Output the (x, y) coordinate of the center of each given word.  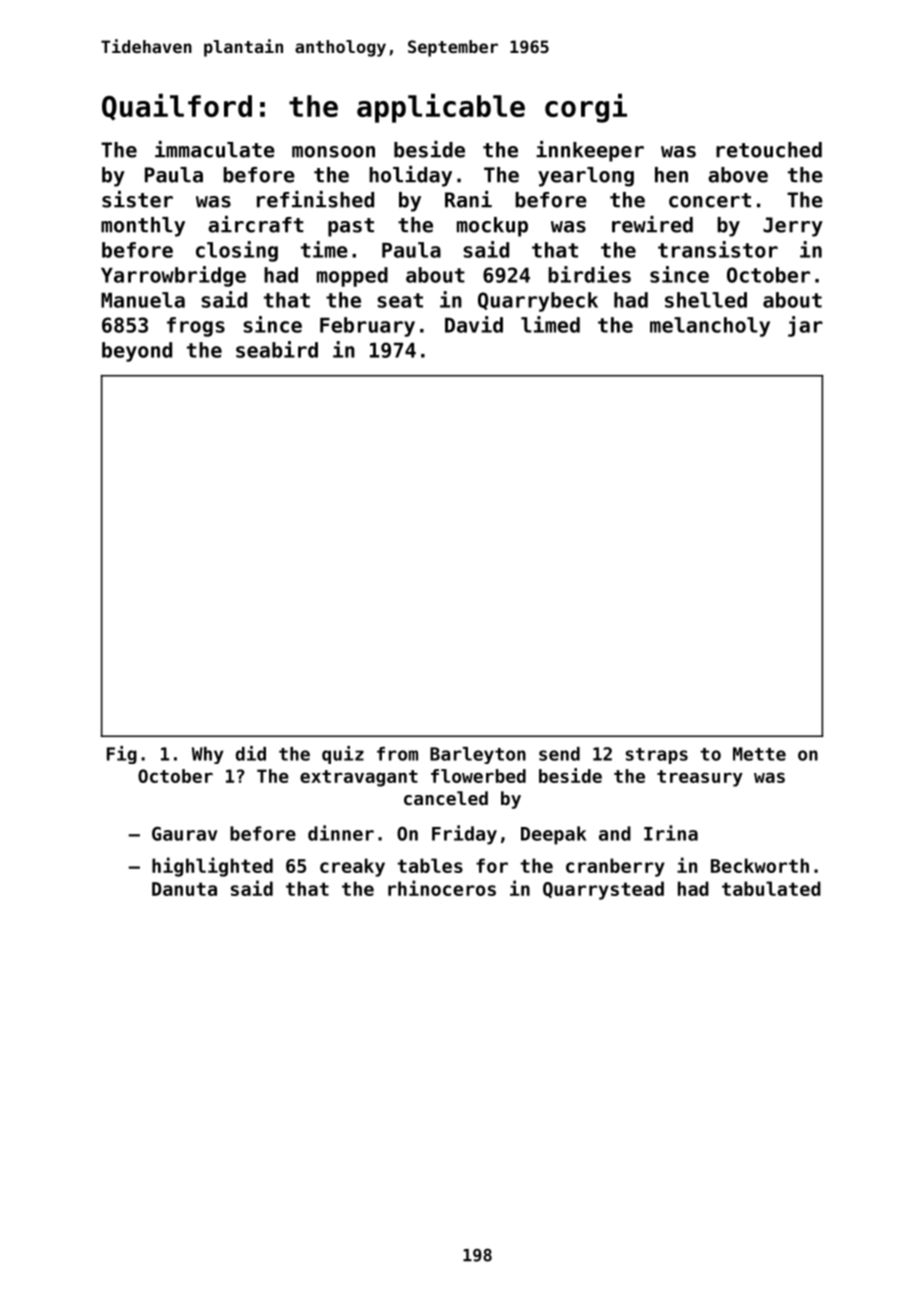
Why (208, 755)
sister (137, 199)
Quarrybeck (538, 302)
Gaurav (184, 833)
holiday (410, 176)
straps (657, 756)
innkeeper (590, 151)
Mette (759, 754)
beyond (137, 352)
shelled (706, 300)
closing (237, 251)
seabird (277, 349)
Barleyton (478, 755)
